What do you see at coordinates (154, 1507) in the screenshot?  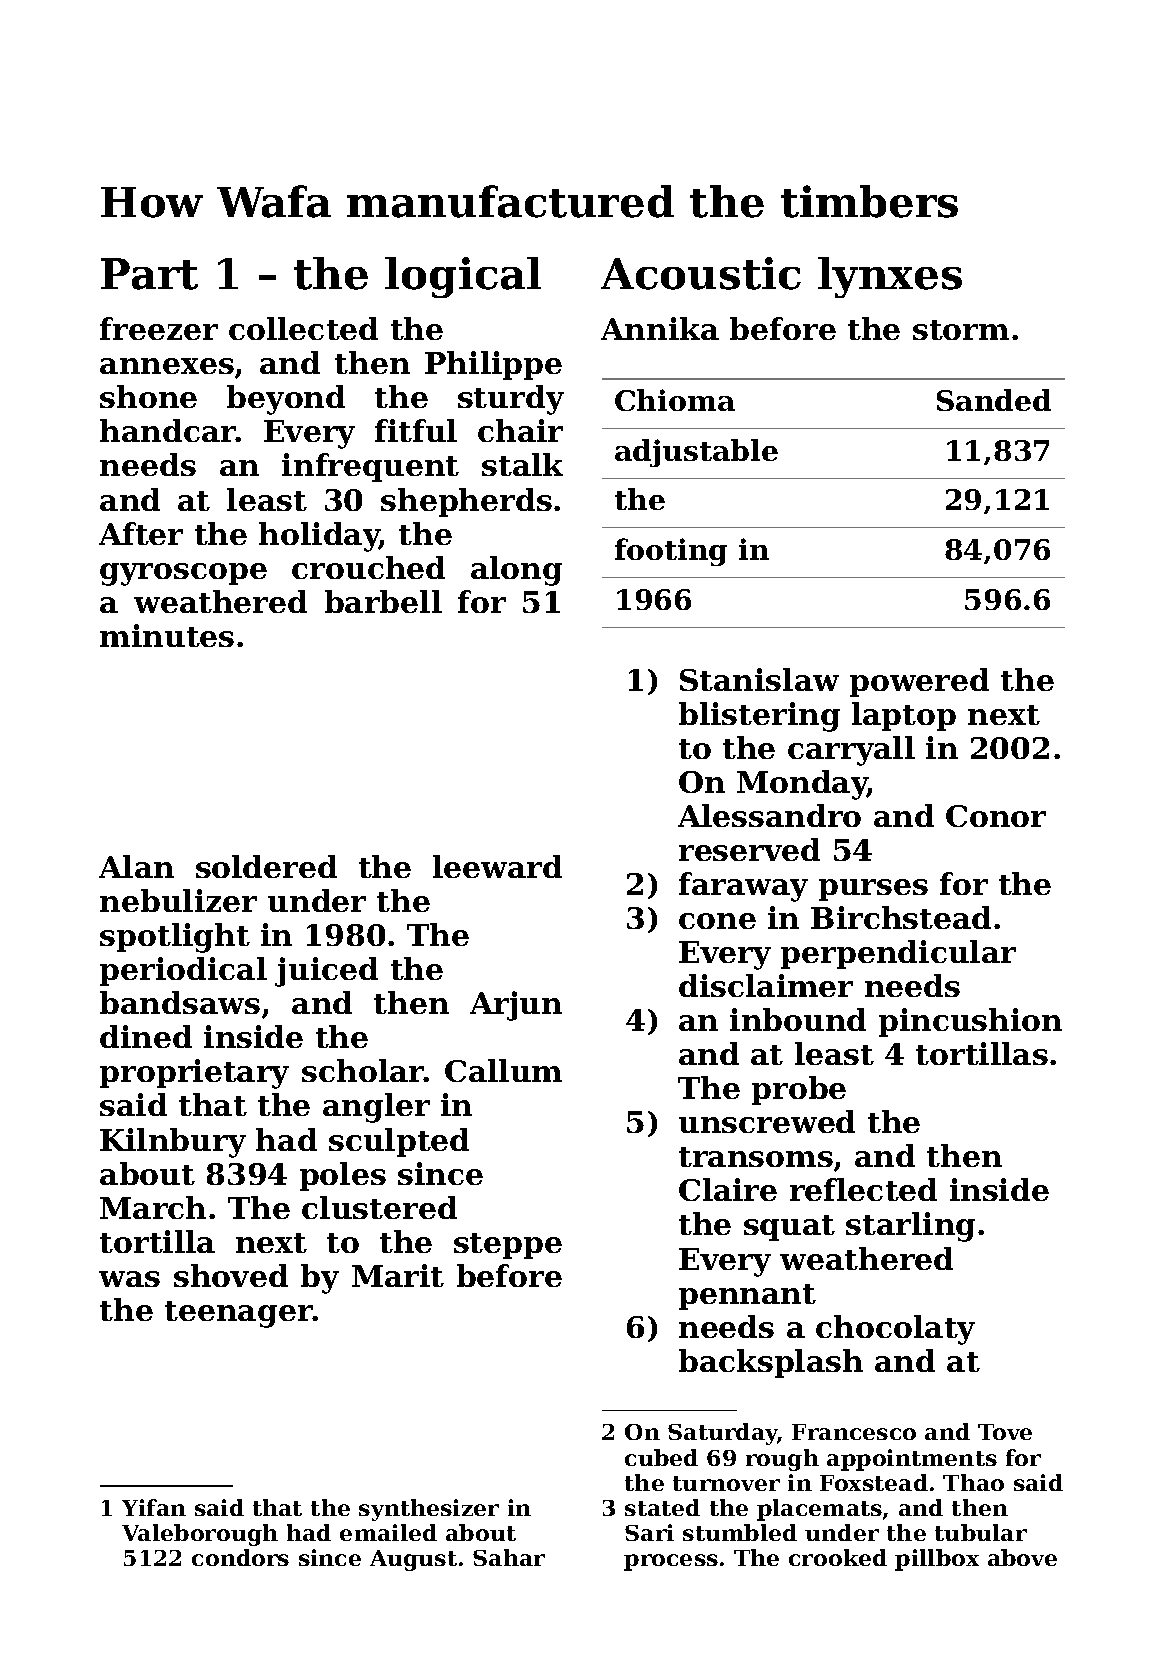 I see `Yifan` at bounding box center [154, 1507].
